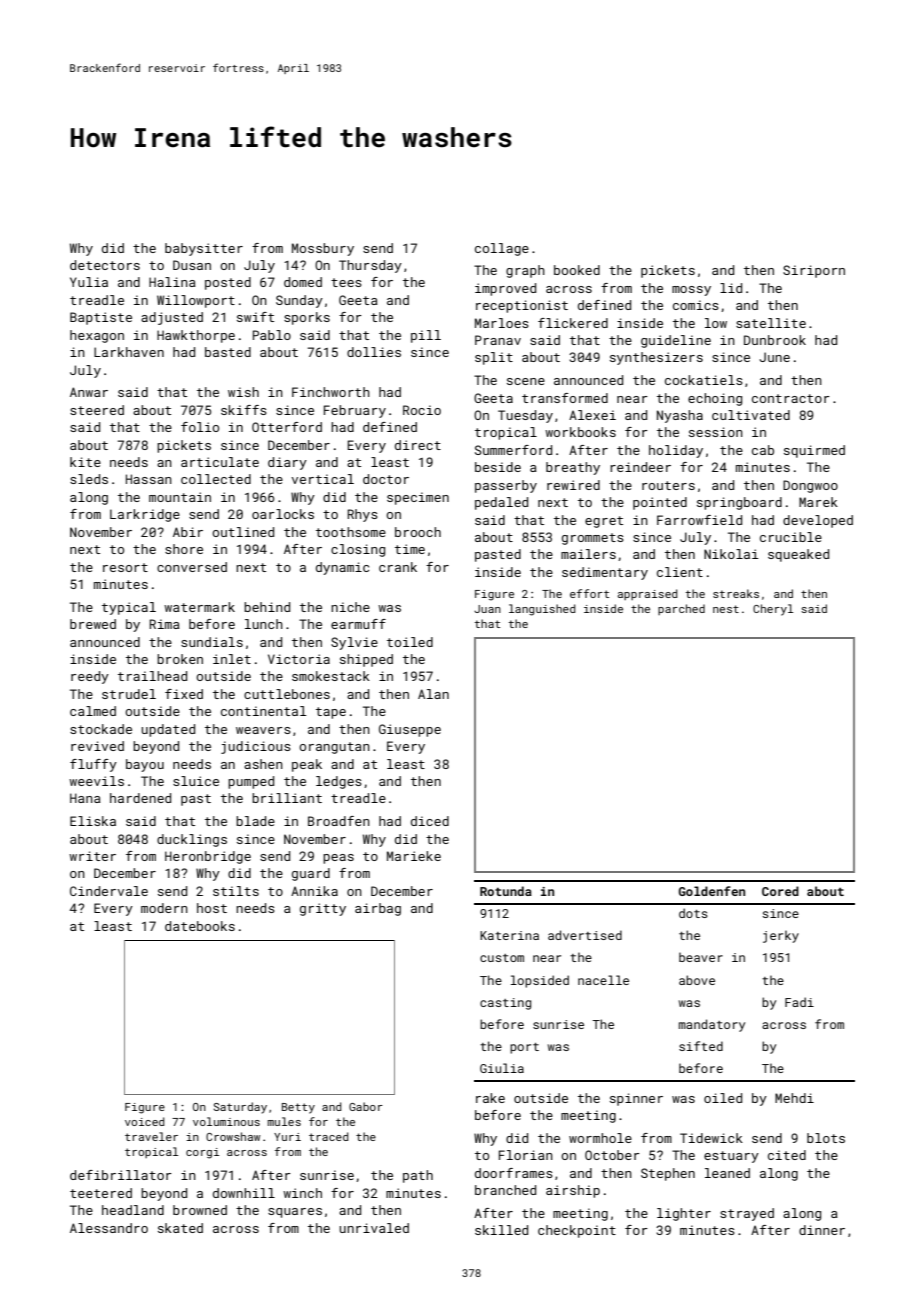 This screenshot has height=1308, width=924. I want to click on Cheryl, so click(773, 610).
